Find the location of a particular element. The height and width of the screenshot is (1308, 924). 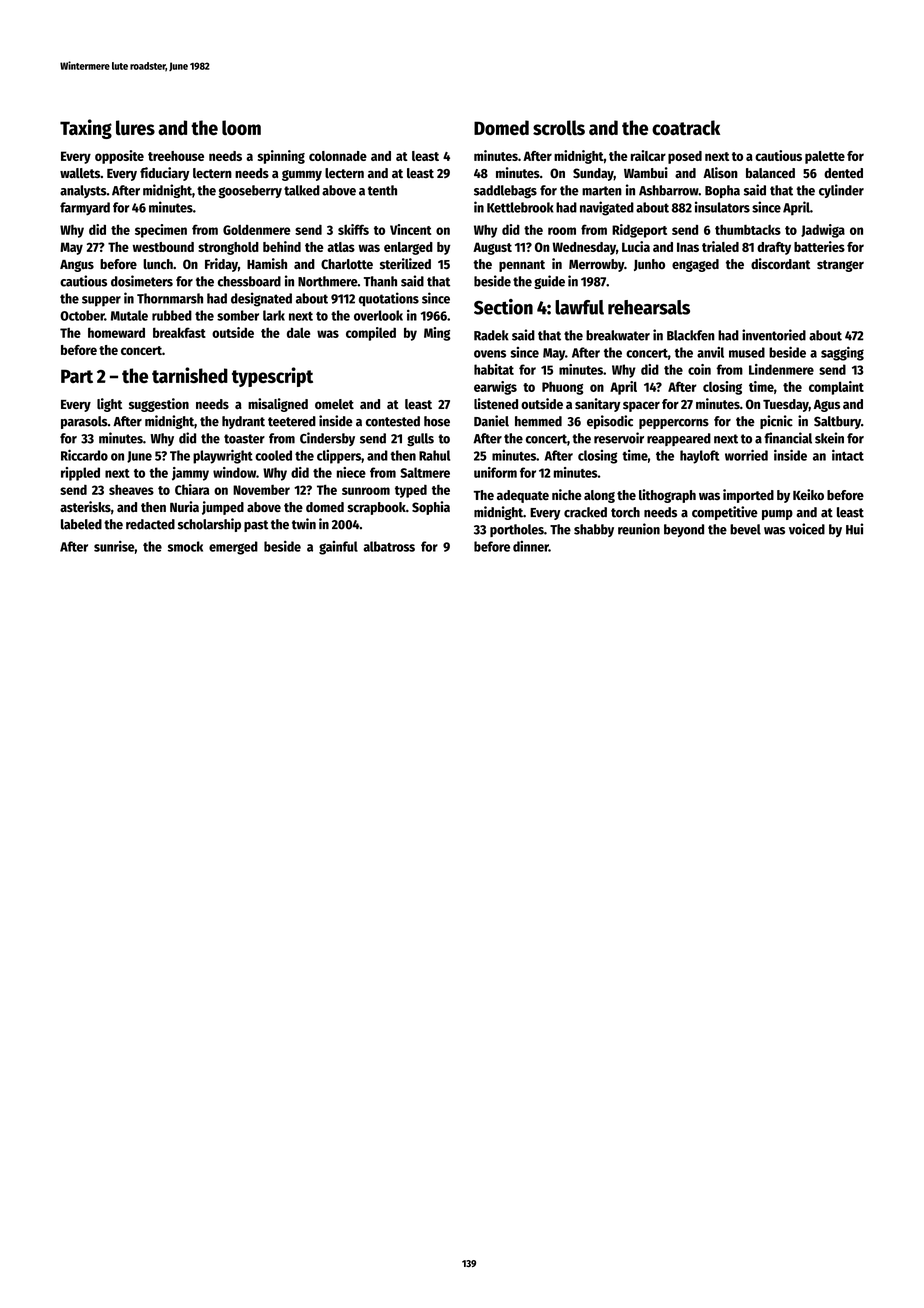

scrolls is located at coordinates (559, 127).
